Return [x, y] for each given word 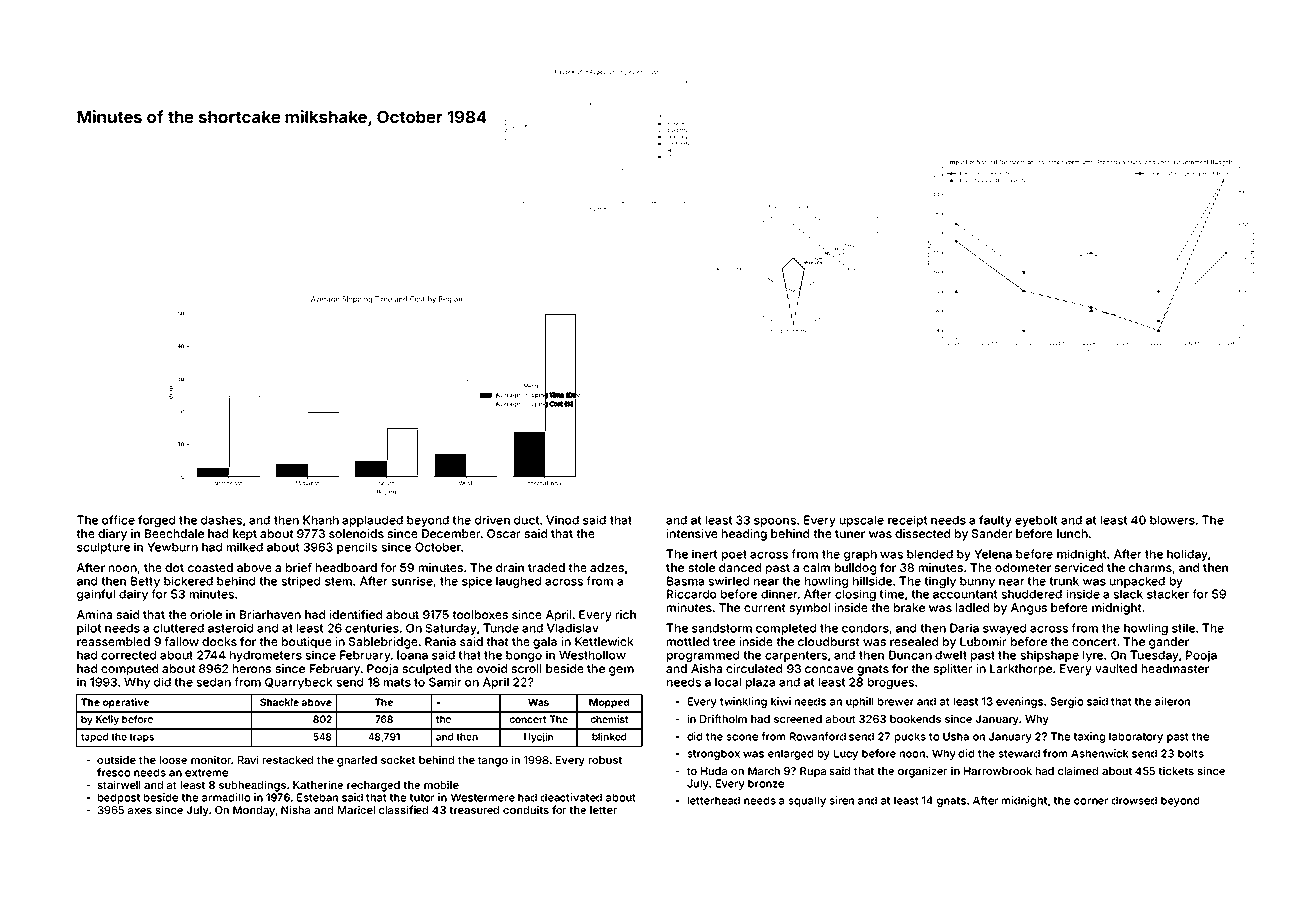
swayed [1004, 629]
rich [626, 614]
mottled [688, 641]
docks [219, 641]
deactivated [571, 797]
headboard [346, 567]
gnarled [357, 761]
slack [1128, 594]
